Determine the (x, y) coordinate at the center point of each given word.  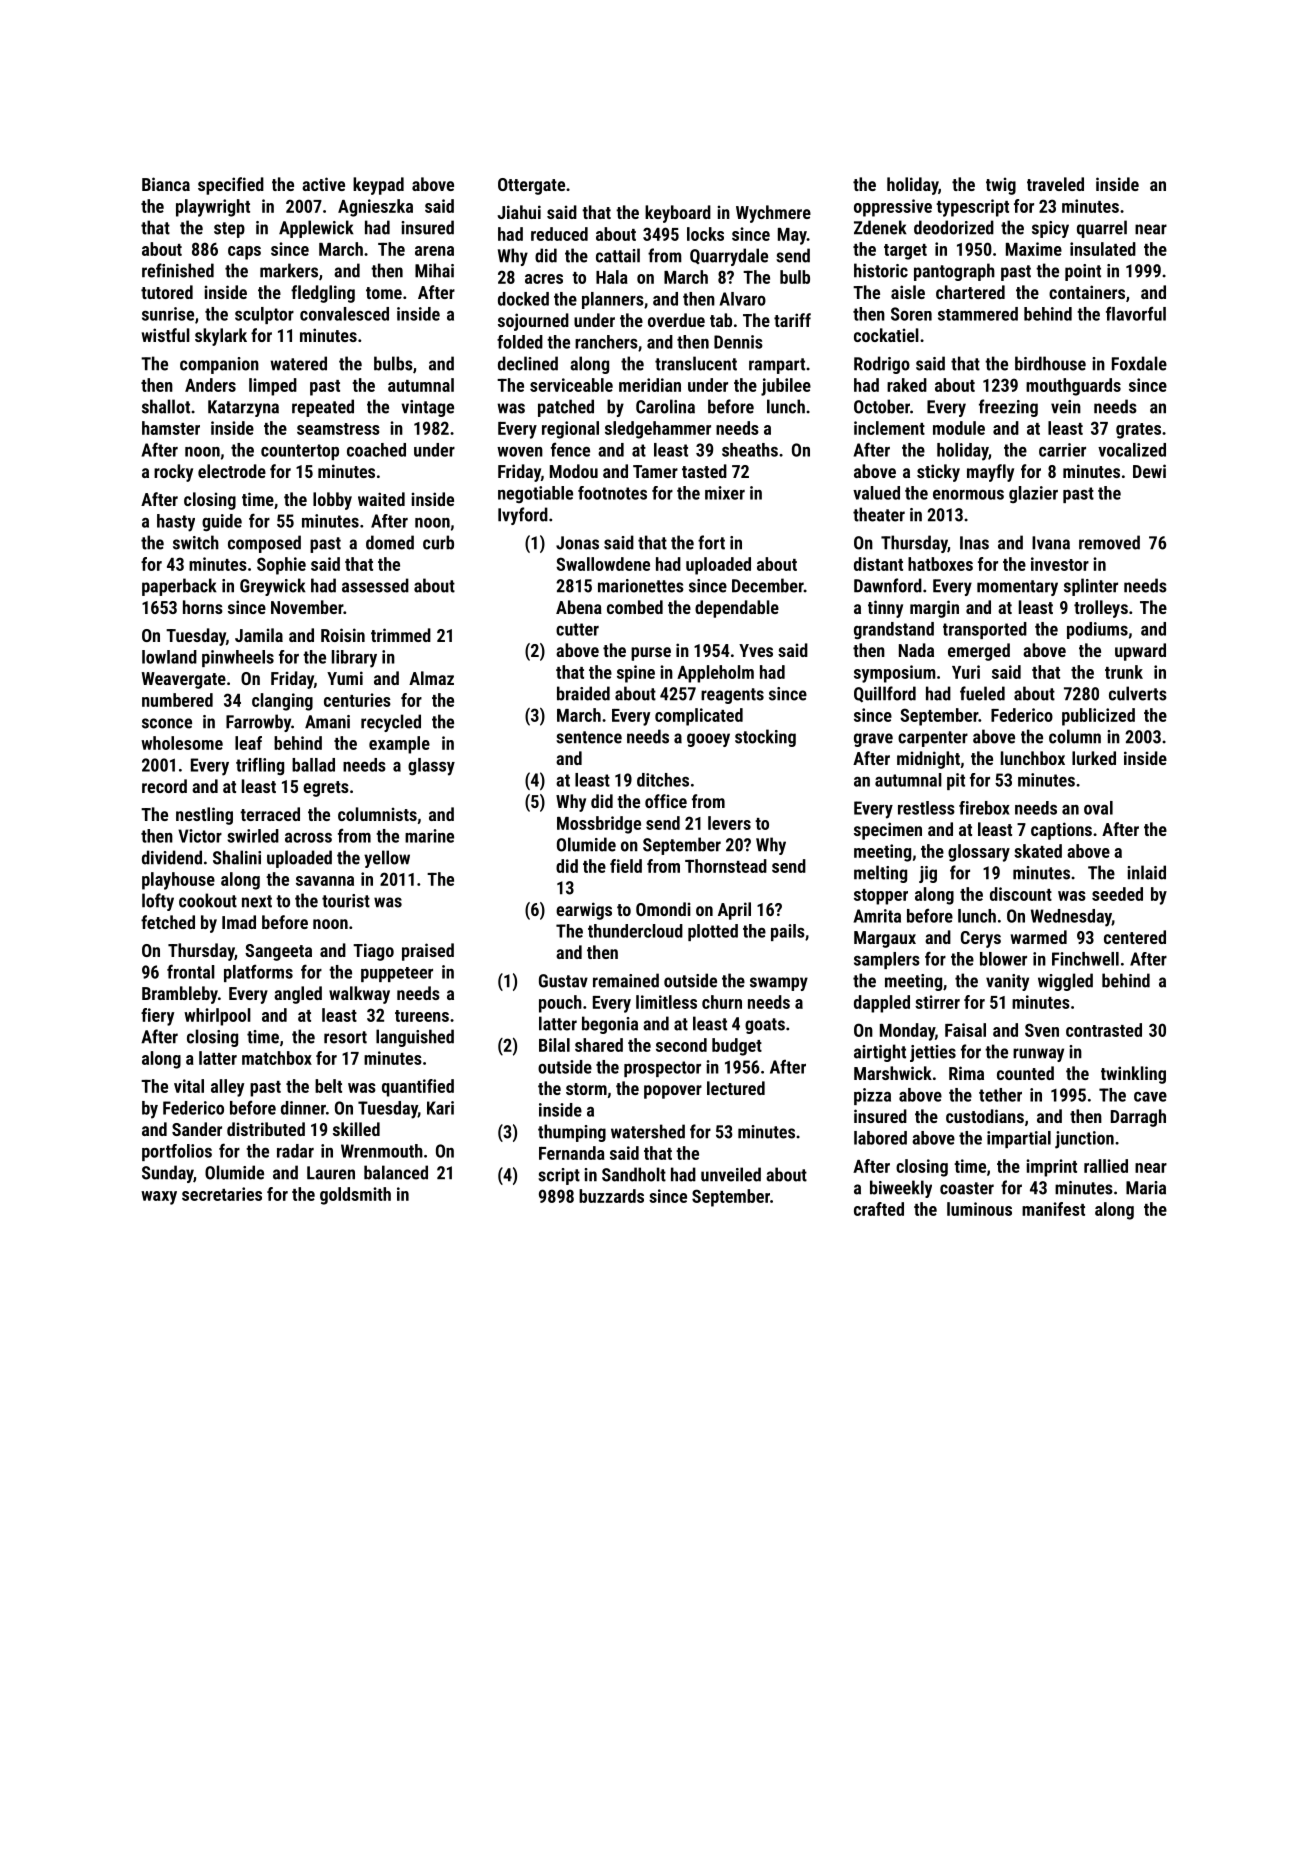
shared (599, 1045)
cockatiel (886, 335)
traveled (1055, 184)
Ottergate (531, 186)
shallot (166, 406)
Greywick (273, 587)
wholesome (182, 743)
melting (880, 874)
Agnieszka (375, 208)
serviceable (571, 385)
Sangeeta (278, 952)
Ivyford (523, 516)
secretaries (222, 1194)
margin (934, 609)
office (666, 801)
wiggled (1065, 982)
